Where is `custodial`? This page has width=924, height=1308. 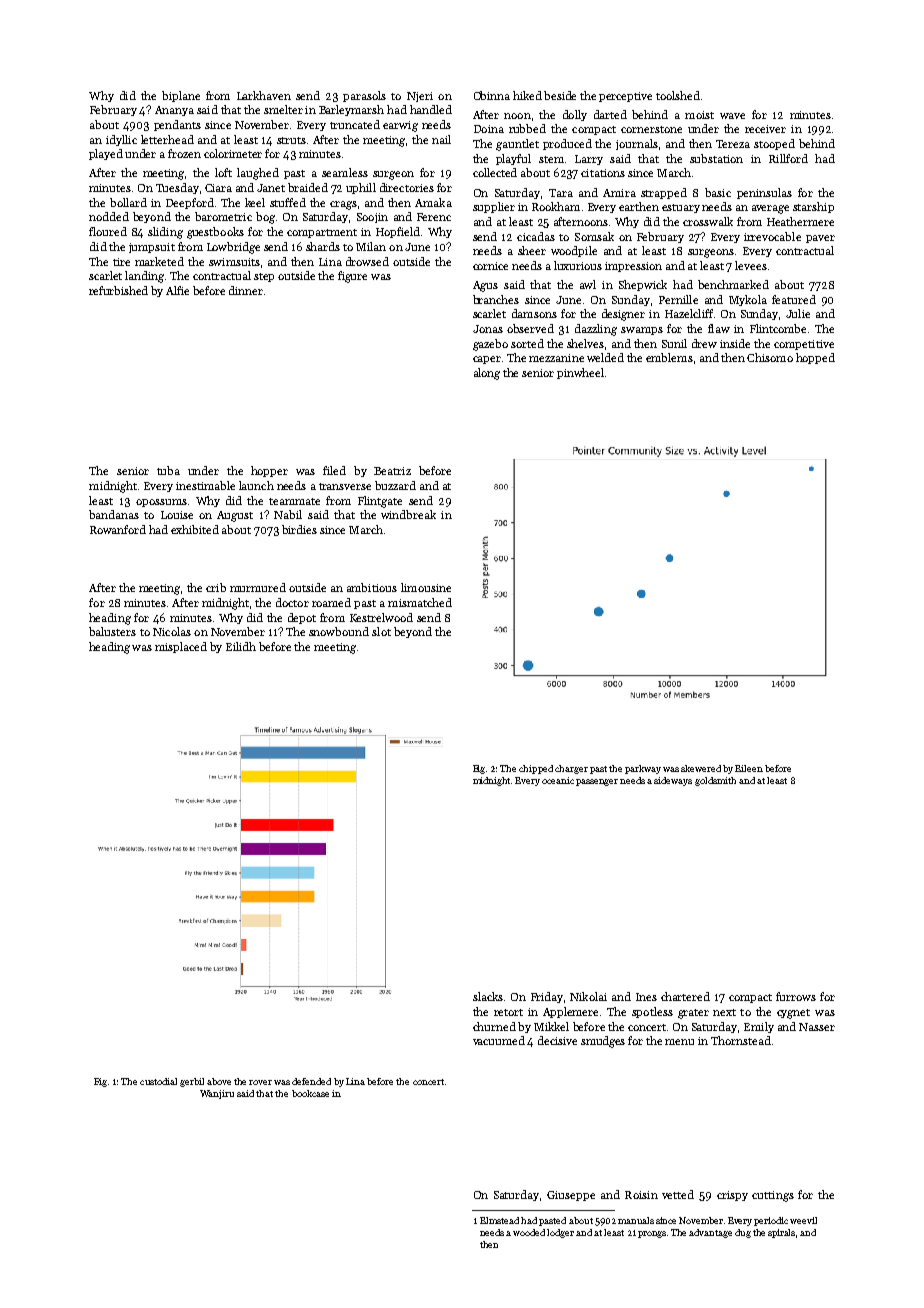 custodial is located at coordinates (158, 1081).
